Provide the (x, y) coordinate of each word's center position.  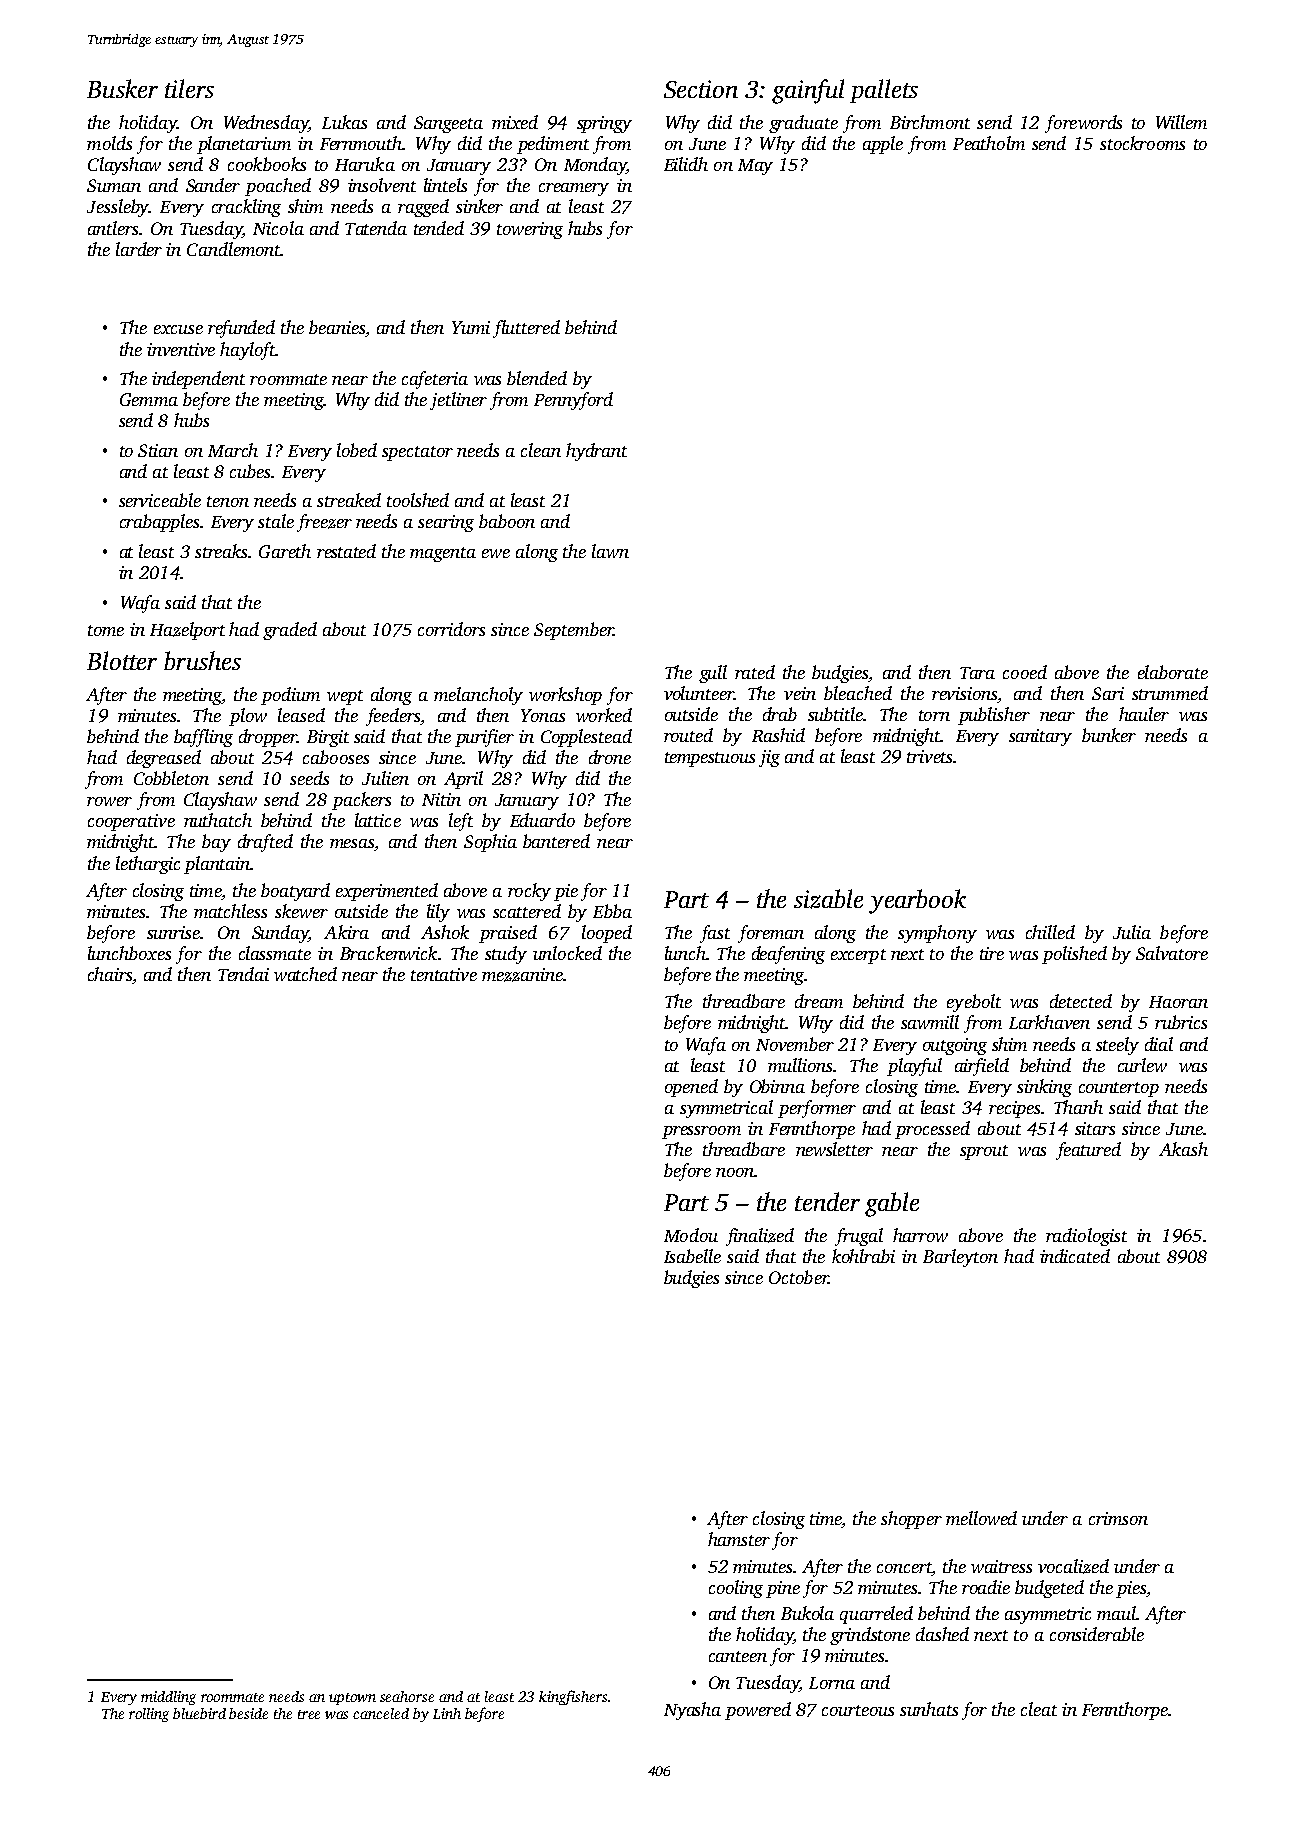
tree (309, 1714)
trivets (929, 756)
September (573, 631)
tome (106, 630)
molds (109, 143)
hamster (739, 1539)
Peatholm (989, 143)
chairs (110, 975)
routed (688, 735)
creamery (574, 189)
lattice (378, 820)
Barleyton (960, 1258)
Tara (977, 673)
